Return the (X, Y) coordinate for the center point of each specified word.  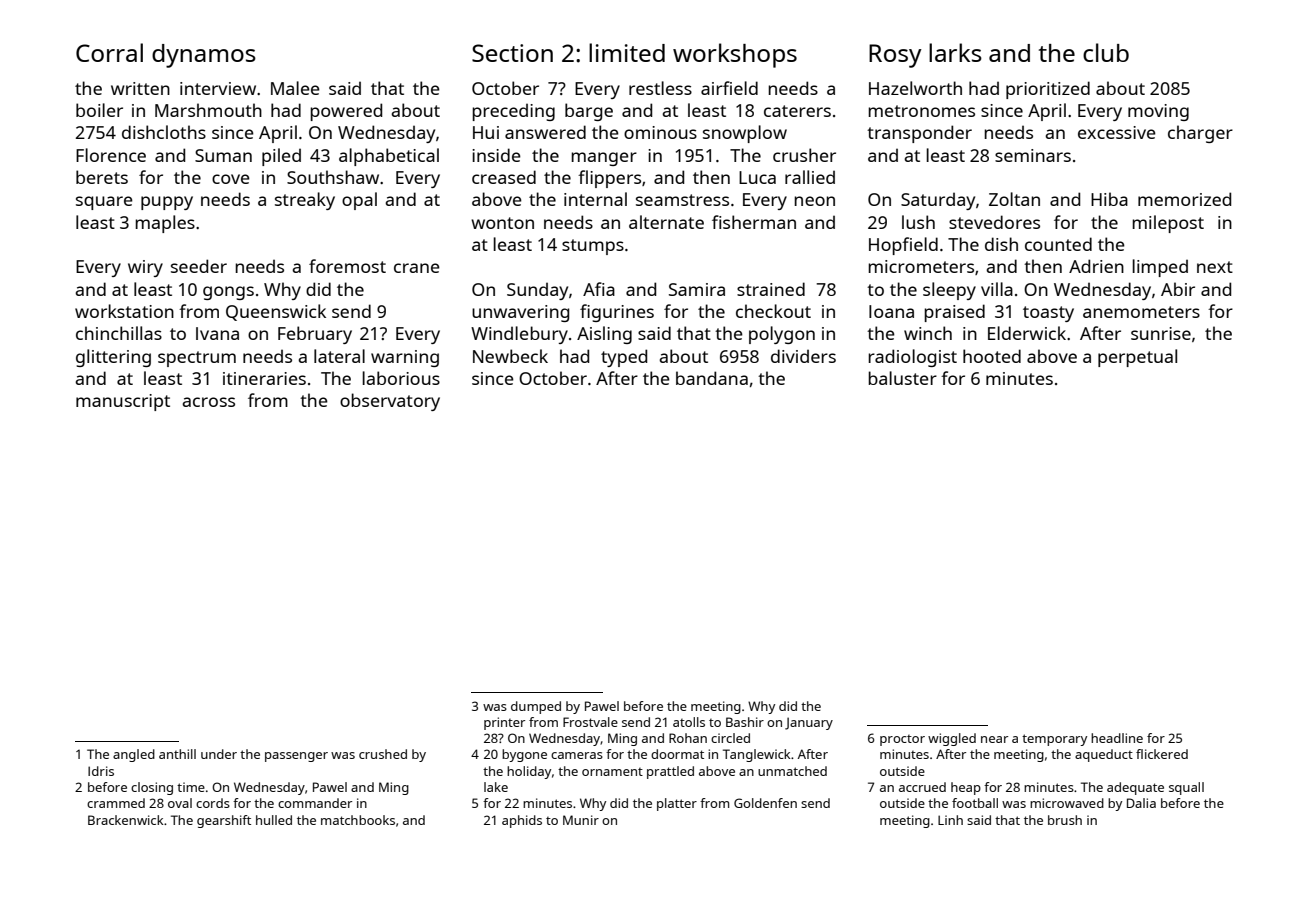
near (994, 739)
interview (218, 88)
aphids (522, 821)
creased (504, 177)
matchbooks (358, 820)
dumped (536, 707)
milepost (1168, 224)
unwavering (520, 313)
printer (504, 723)
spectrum (197, 359)
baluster (902, 378)
